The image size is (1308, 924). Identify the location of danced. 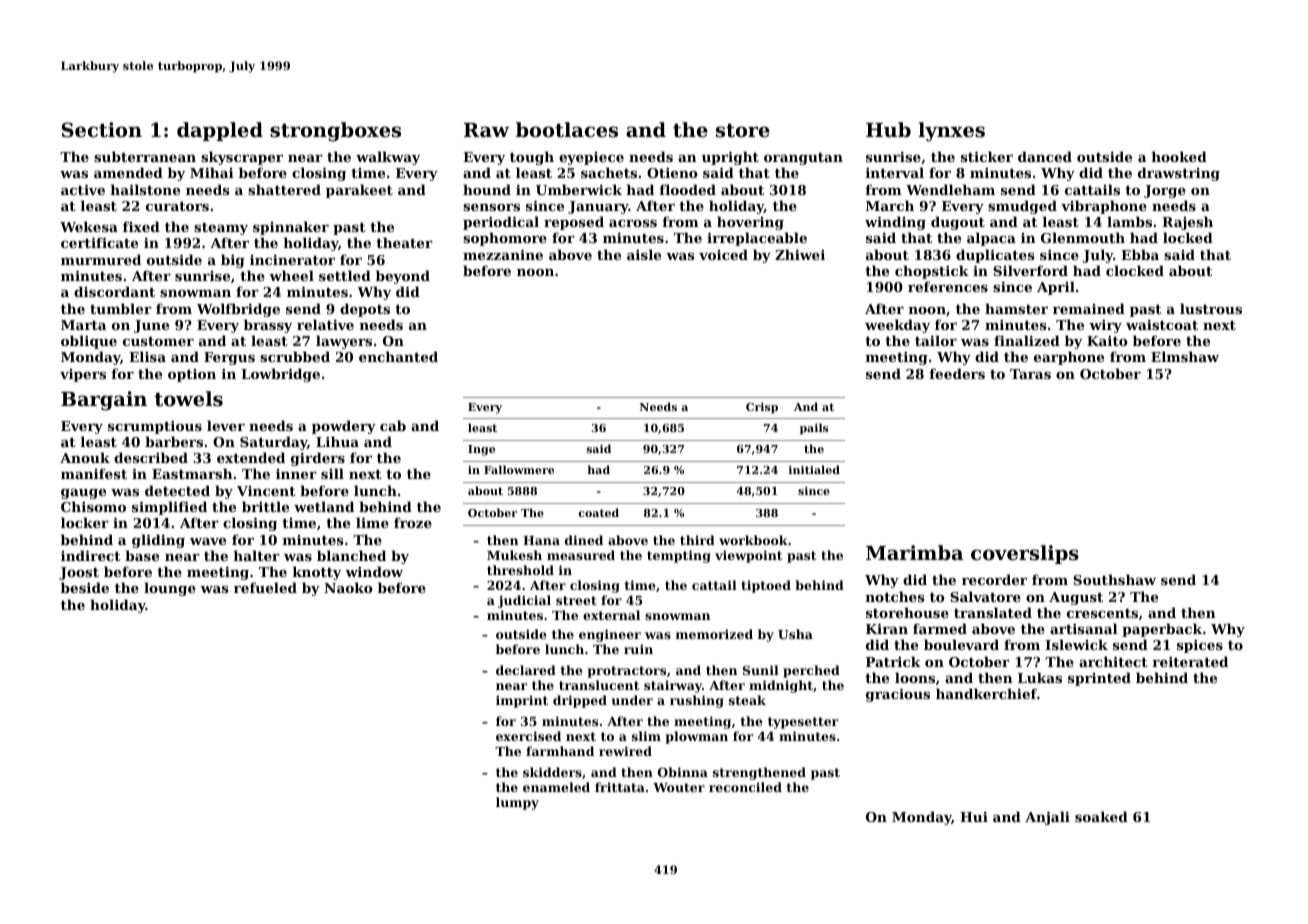
(1045, 156).
